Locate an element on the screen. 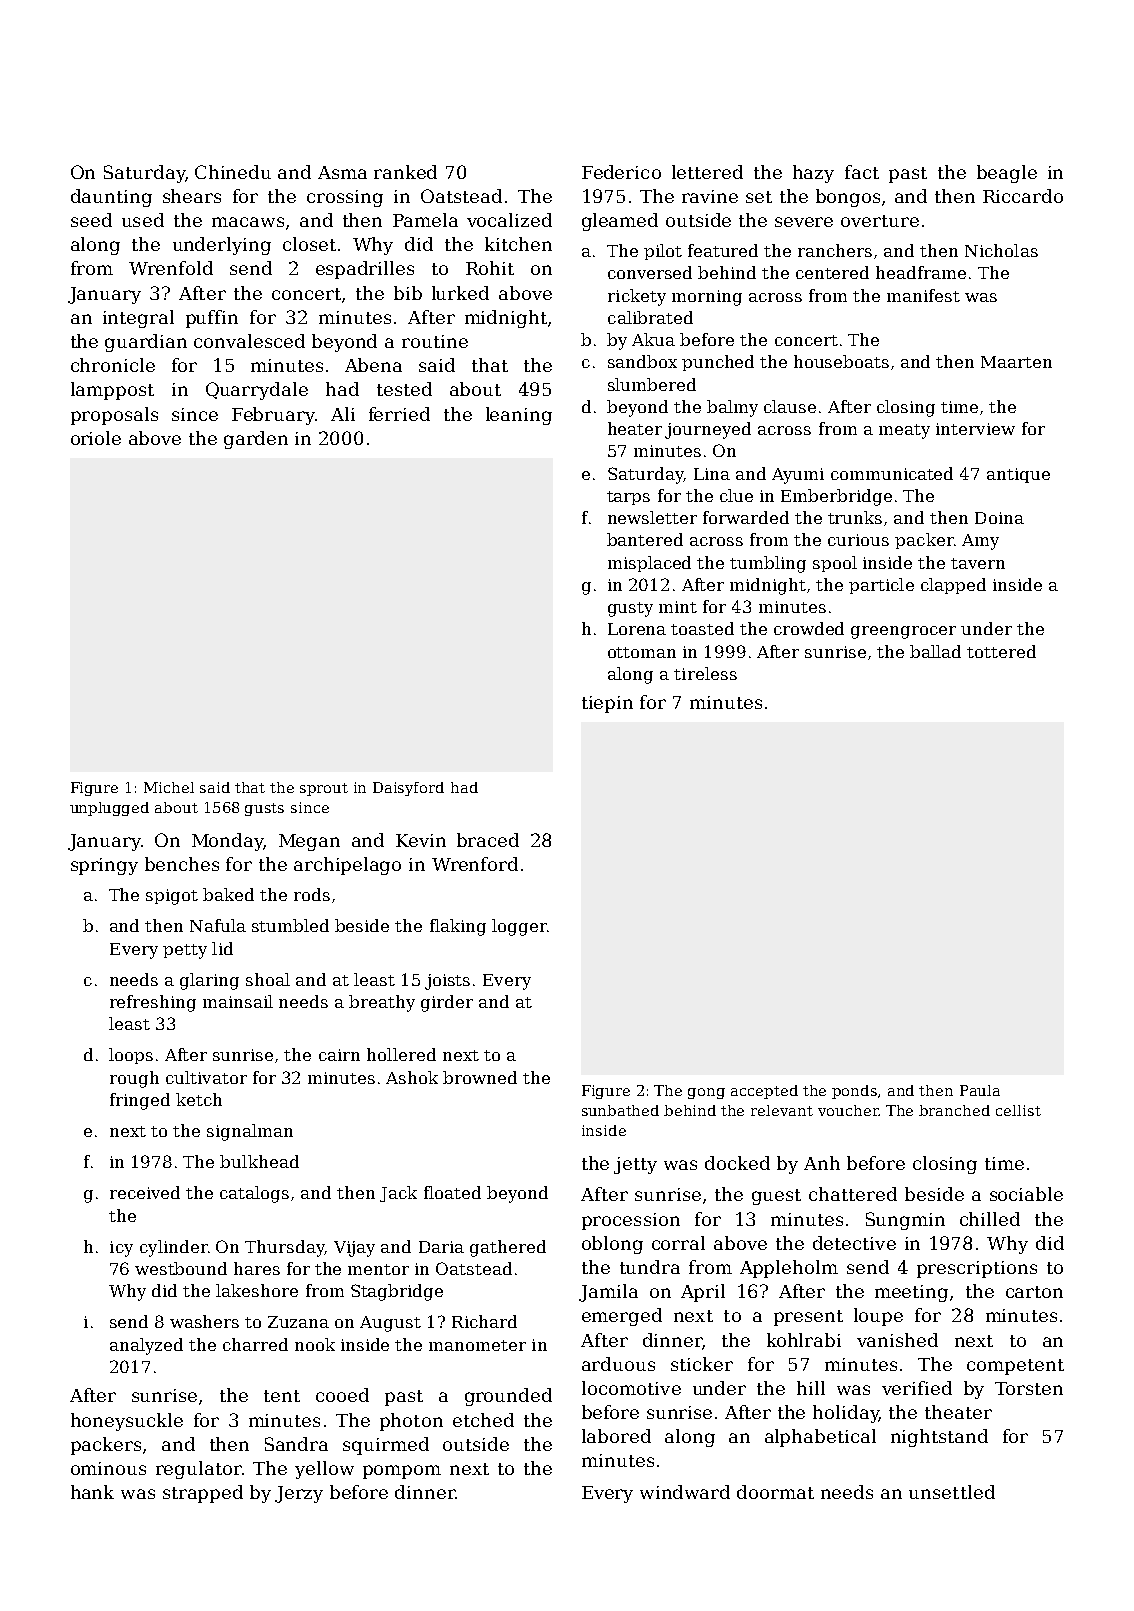 This screenshot has height=1611, width=1134. guest is located at coordinates (776, 1197).
